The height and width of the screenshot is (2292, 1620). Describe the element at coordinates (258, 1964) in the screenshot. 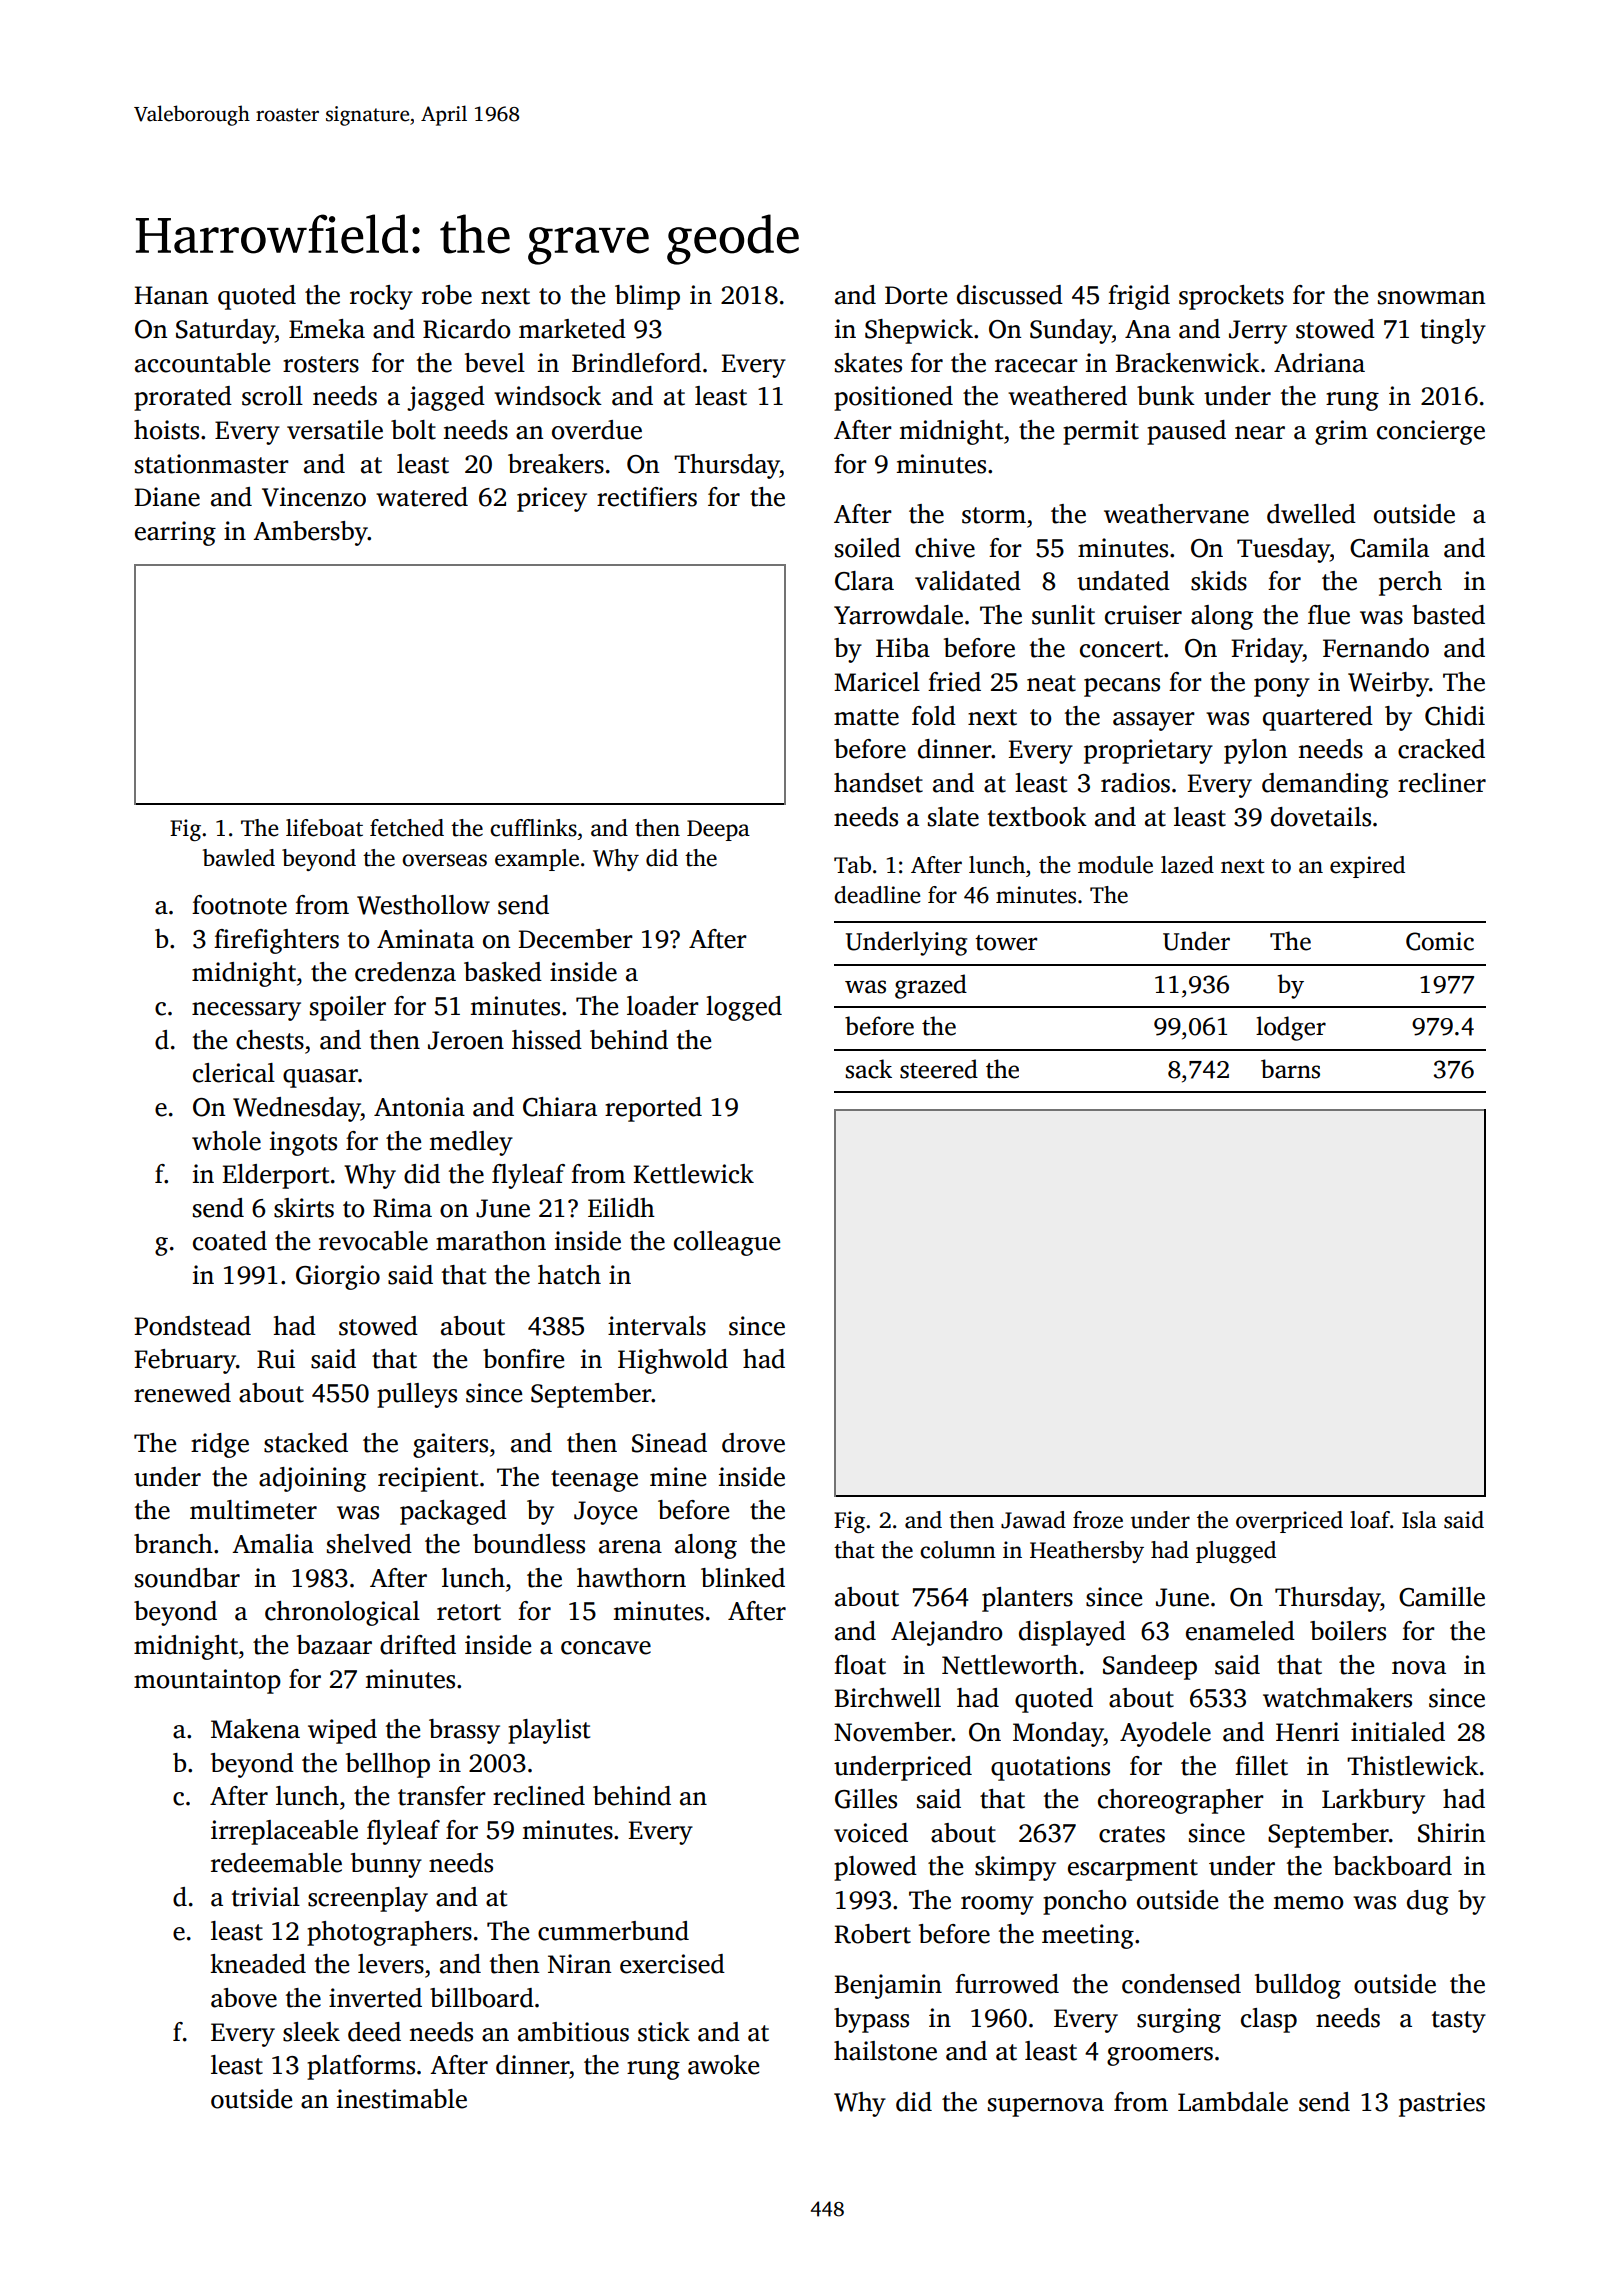

I see `kneaded` at that location.
